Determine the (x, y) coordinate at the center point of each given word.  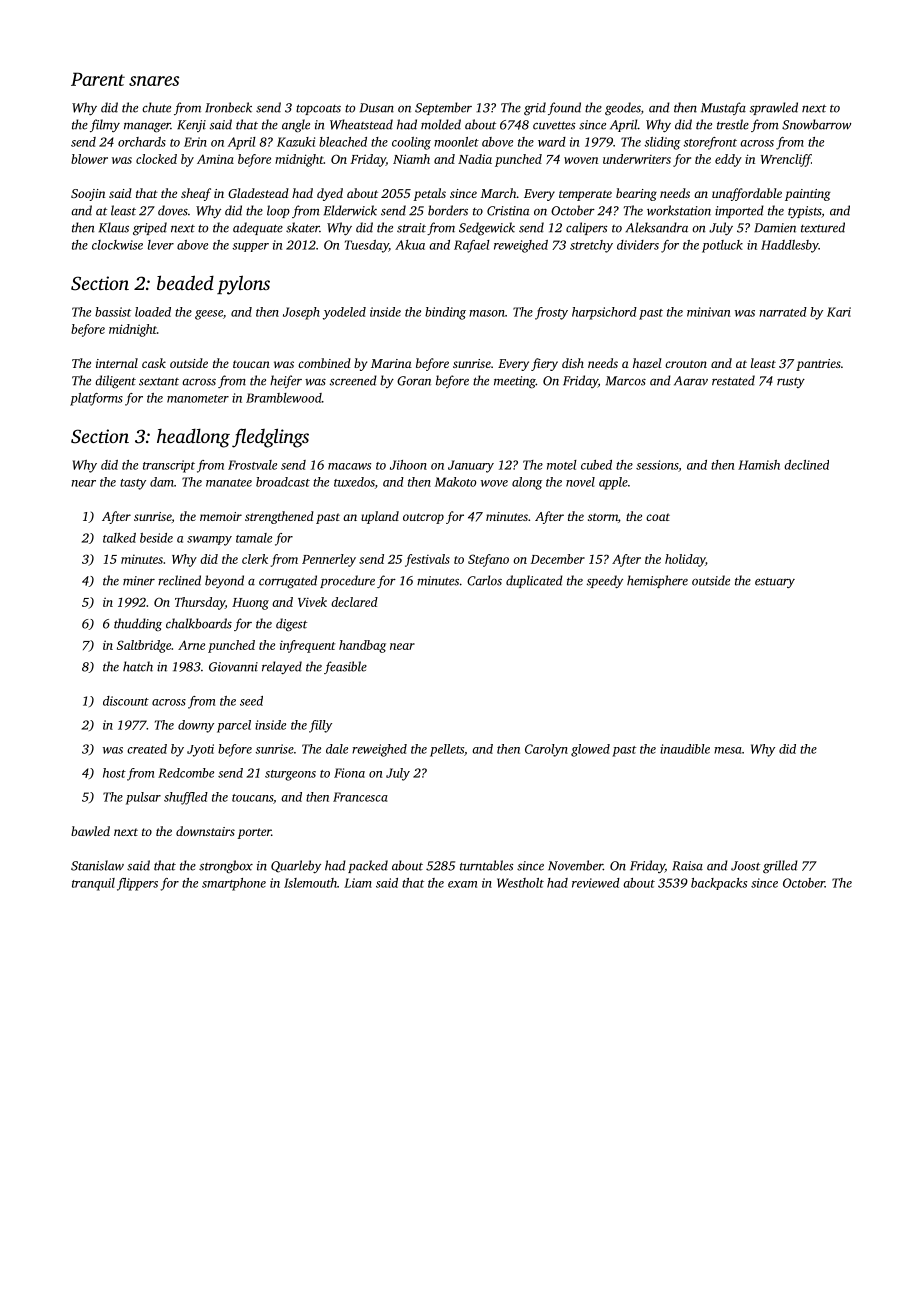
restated (733, 380)
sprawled (774, 108)
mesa (728, 750)
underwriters (637, 159)
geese (209, 315)
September (443, 108)
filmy (105, 125)
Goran (414, 381)
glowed (590, 750)
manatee (229, 483)
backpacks (719, 884)
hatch (138, 666)
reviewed (596, 883)
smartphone (234, 884)
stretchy (591, 246)
